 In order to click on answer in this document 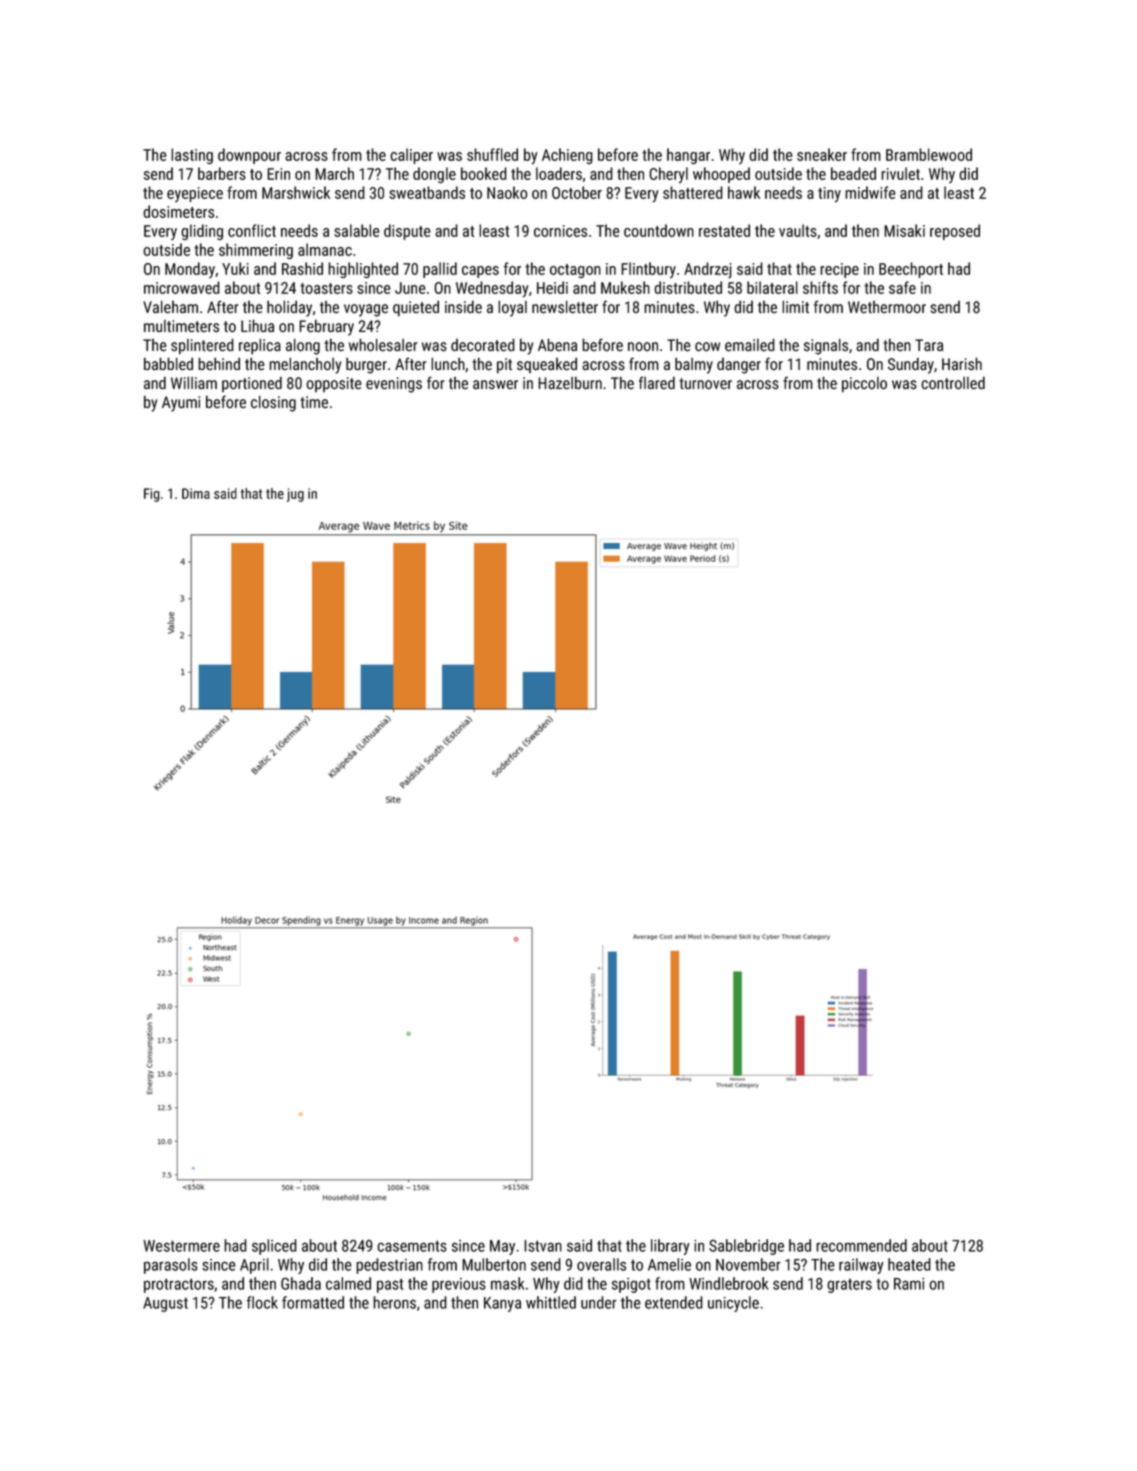, I will do `click(495, 384)`.
